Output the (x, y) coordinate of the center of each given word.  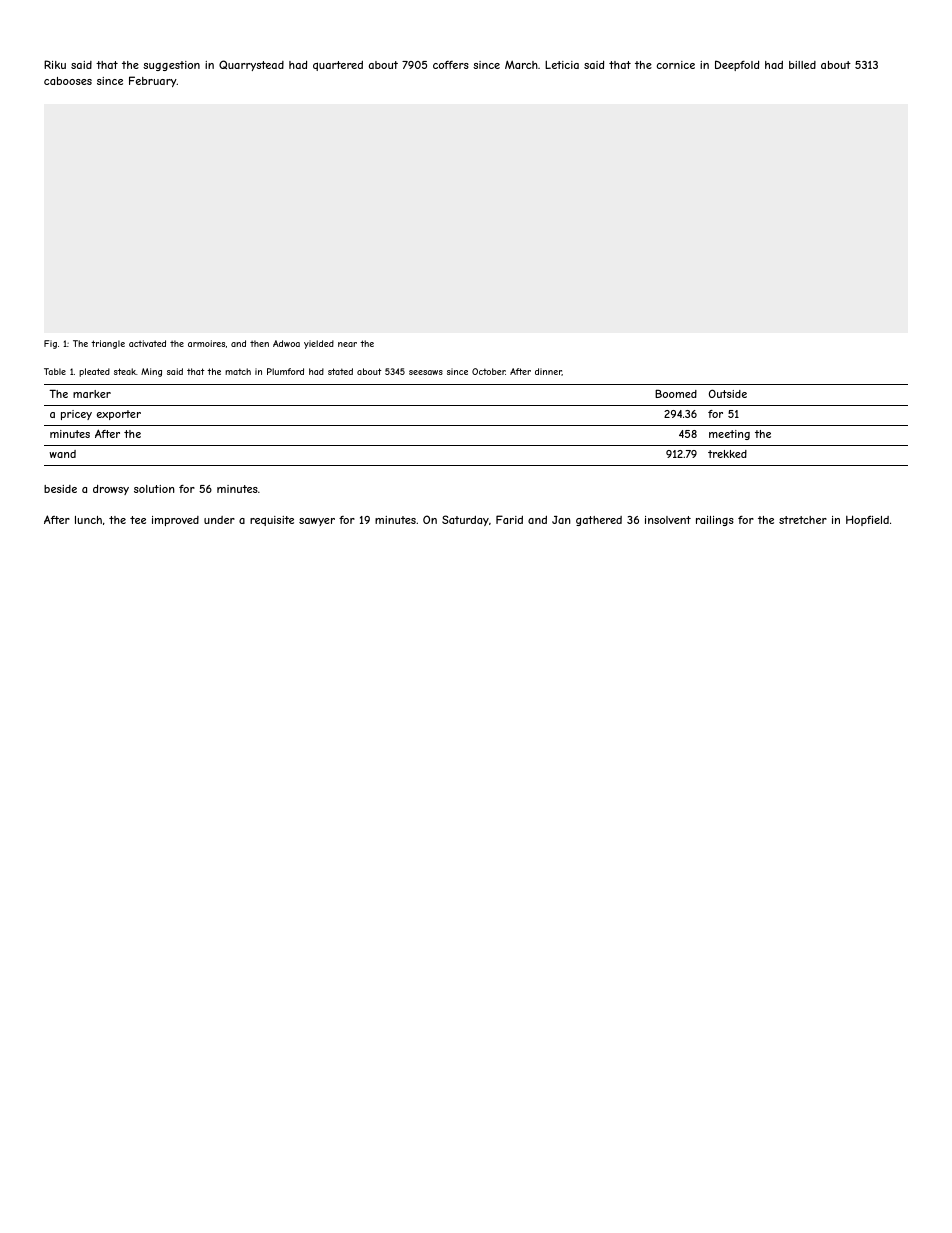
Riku (55, 64)
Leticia (562, 65)
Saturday (465, 520)
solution (154, 489)
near (347, 344)
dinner (548, 372)
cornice (676, 65)
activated (147, 343)
